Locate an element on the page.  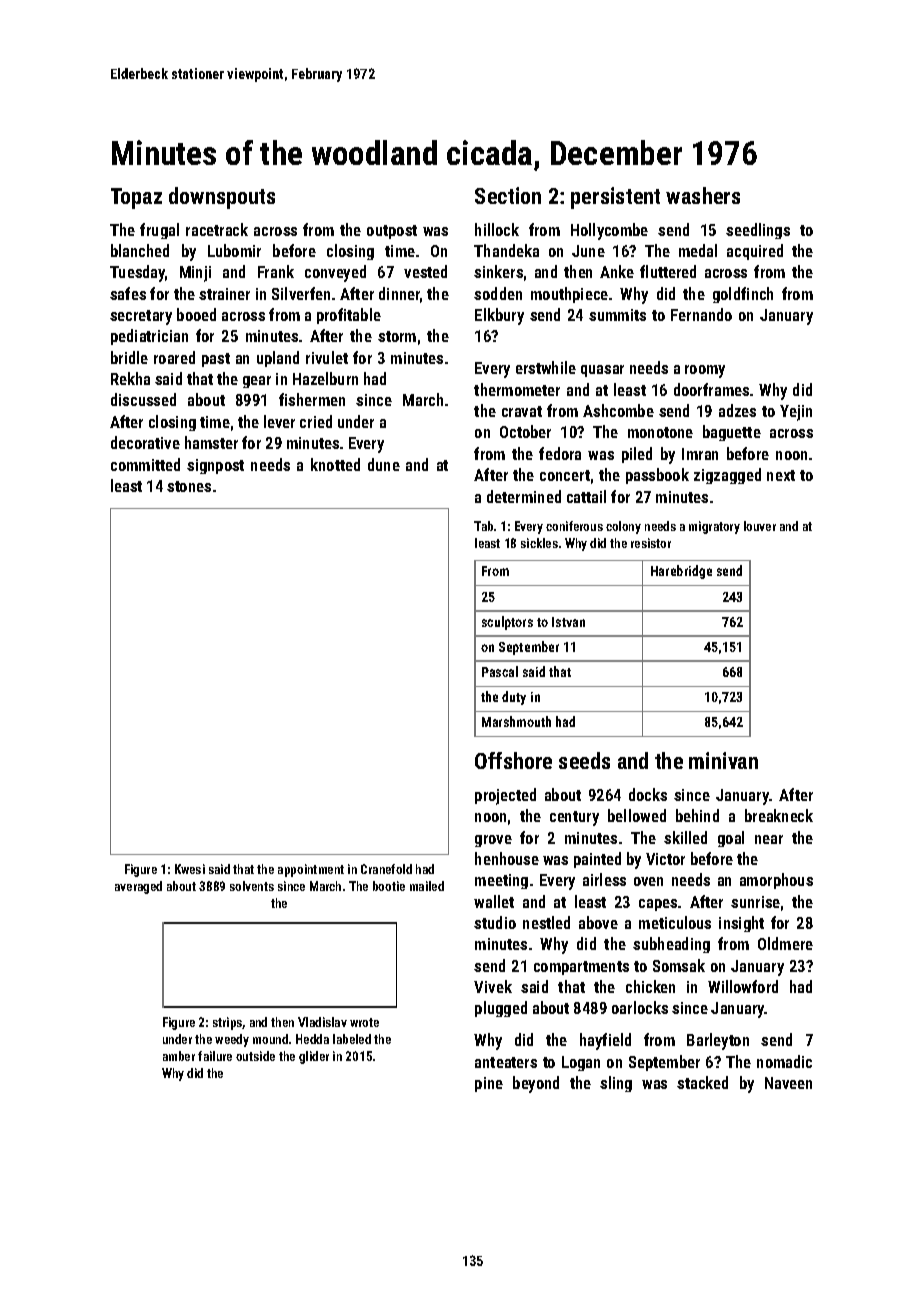
lever is located at coordinates (279, 421).
